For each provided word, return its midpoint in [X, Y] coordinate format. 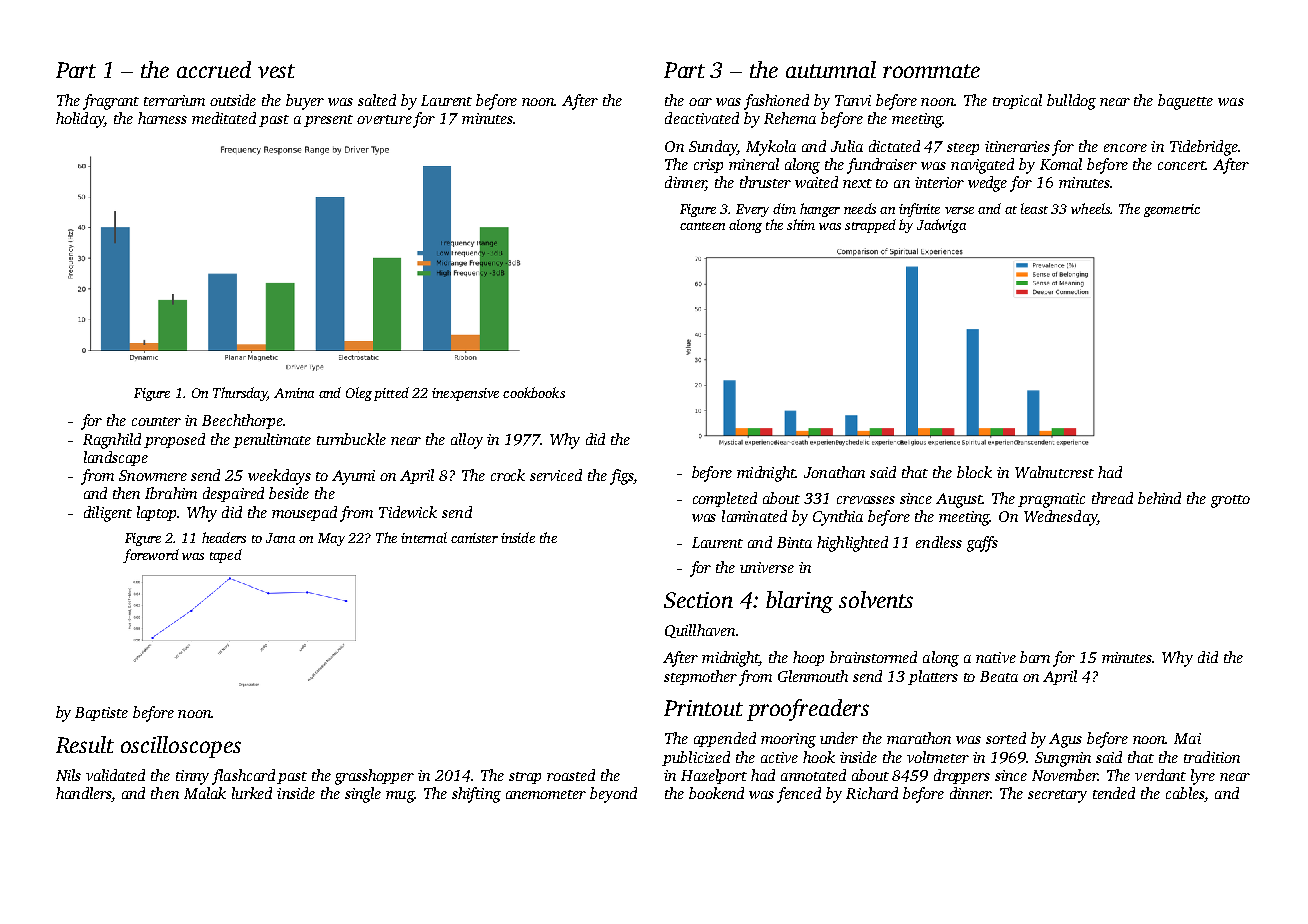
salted [377, 100]
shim [801, 224]
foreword [151, 556]
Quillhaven [700, 631]
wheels [1090, 208]
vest [276, 71]
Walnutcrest [1054, 472]
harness [162, 118]
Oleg [359, 394]
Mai [1187, 738]
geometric [1172, 210]
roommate [931, 71]
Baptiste [101, 714]
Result [85, 744]
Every [752, 210]
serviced [556, 475]
